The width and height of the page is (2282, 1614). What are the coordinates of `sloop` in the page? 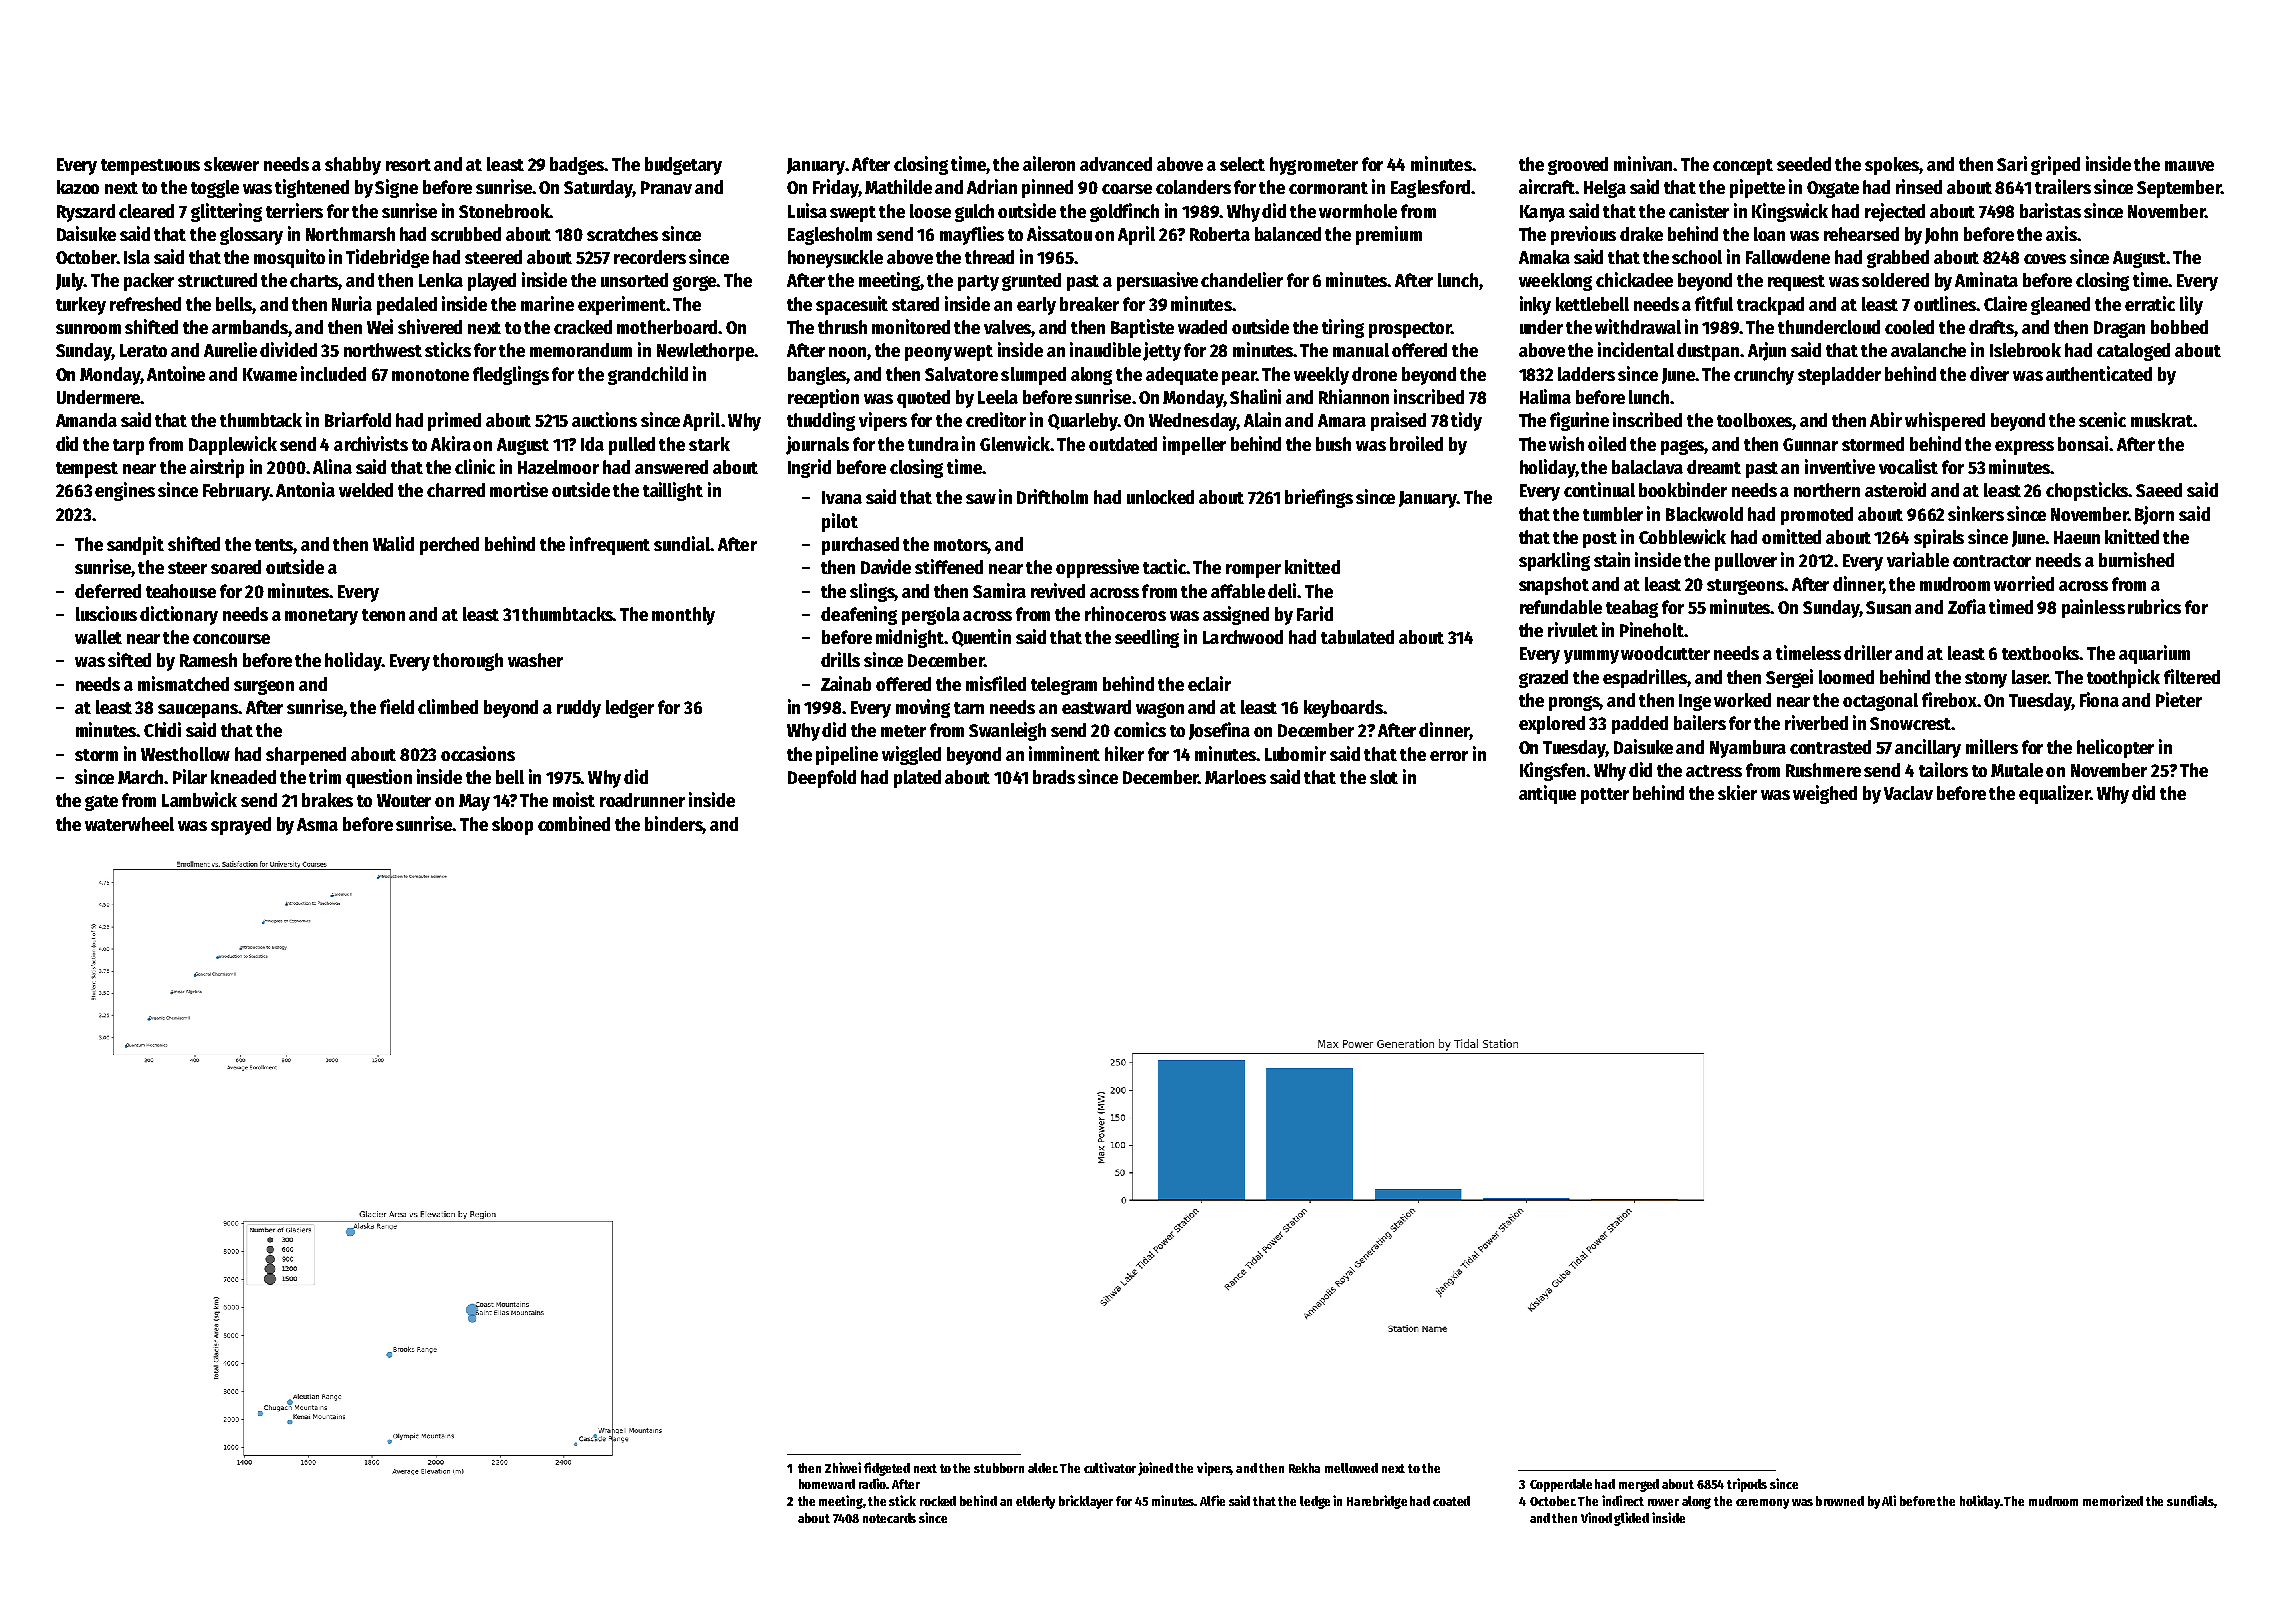 It's located at (512, 826).
